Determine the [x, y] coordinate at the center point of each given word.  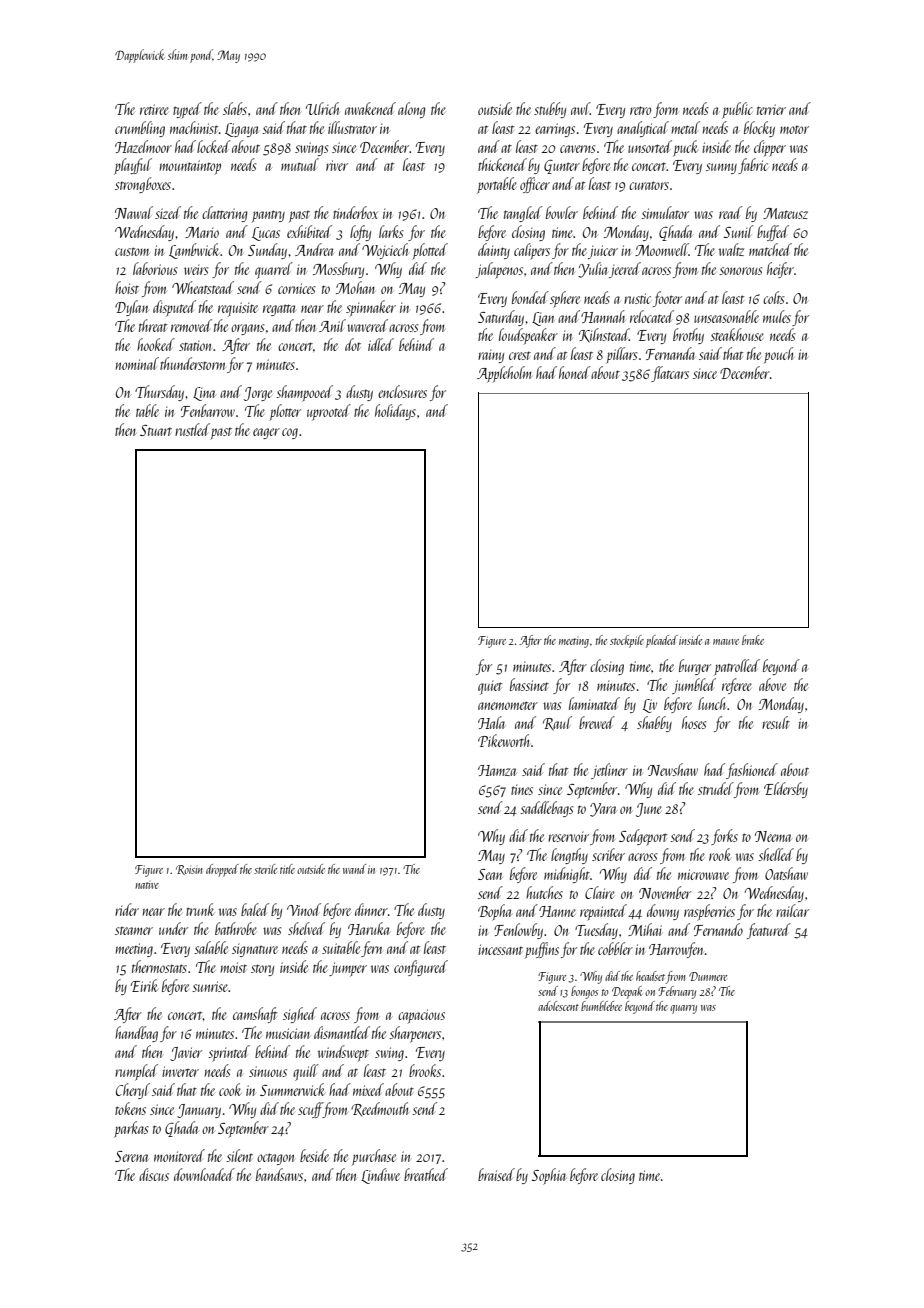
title [287, 869]
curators [649, 185]
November [665, 892]
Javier [186, 1054]
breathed [426, 1174]
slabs [235, 108]
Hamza [497, 770]
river [337, 165]
